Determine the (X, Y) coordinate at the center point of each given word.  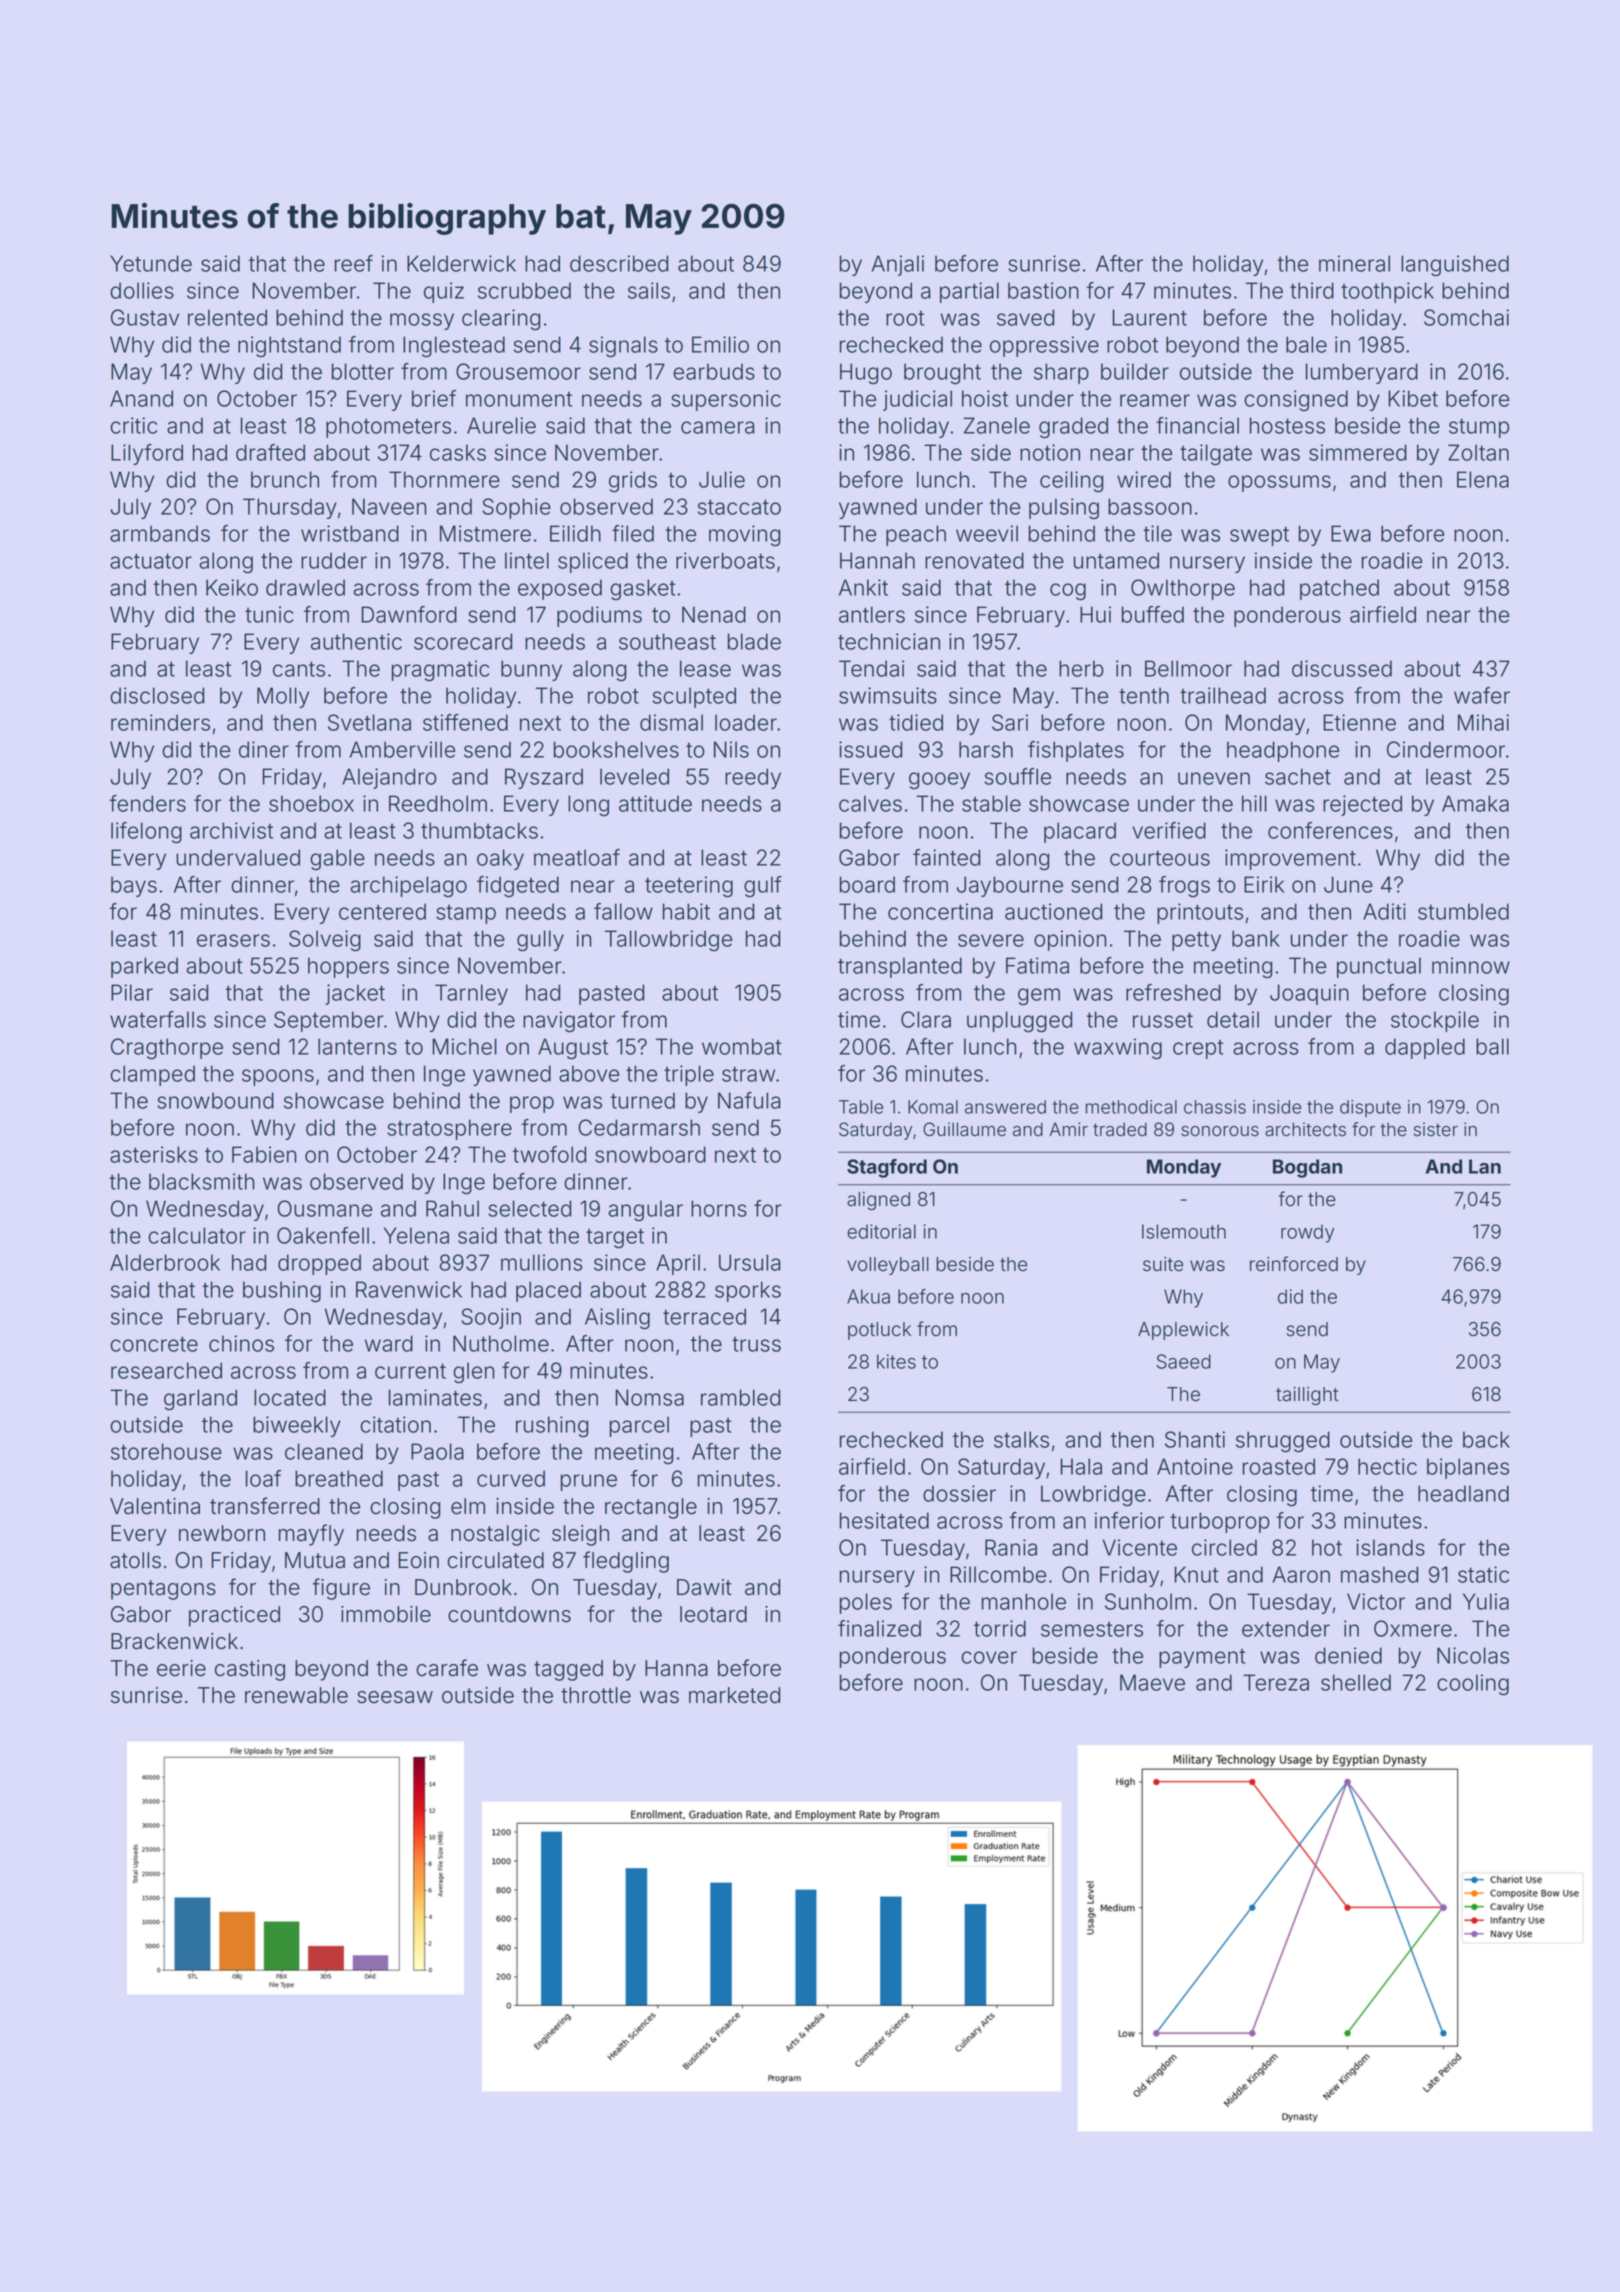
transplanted (900, 967)
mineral (1354, 263)
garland (200, 1400)
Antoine (1195, 1466)
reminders (160, 722)
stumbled (1463, 911)
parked (144, 967)
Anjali (897, 265)
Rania (1011, 1547)
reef (354, 263)
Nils (731, 749)
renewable (296, 1695)
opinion (1070, 940)
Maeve (1152, 1682)
